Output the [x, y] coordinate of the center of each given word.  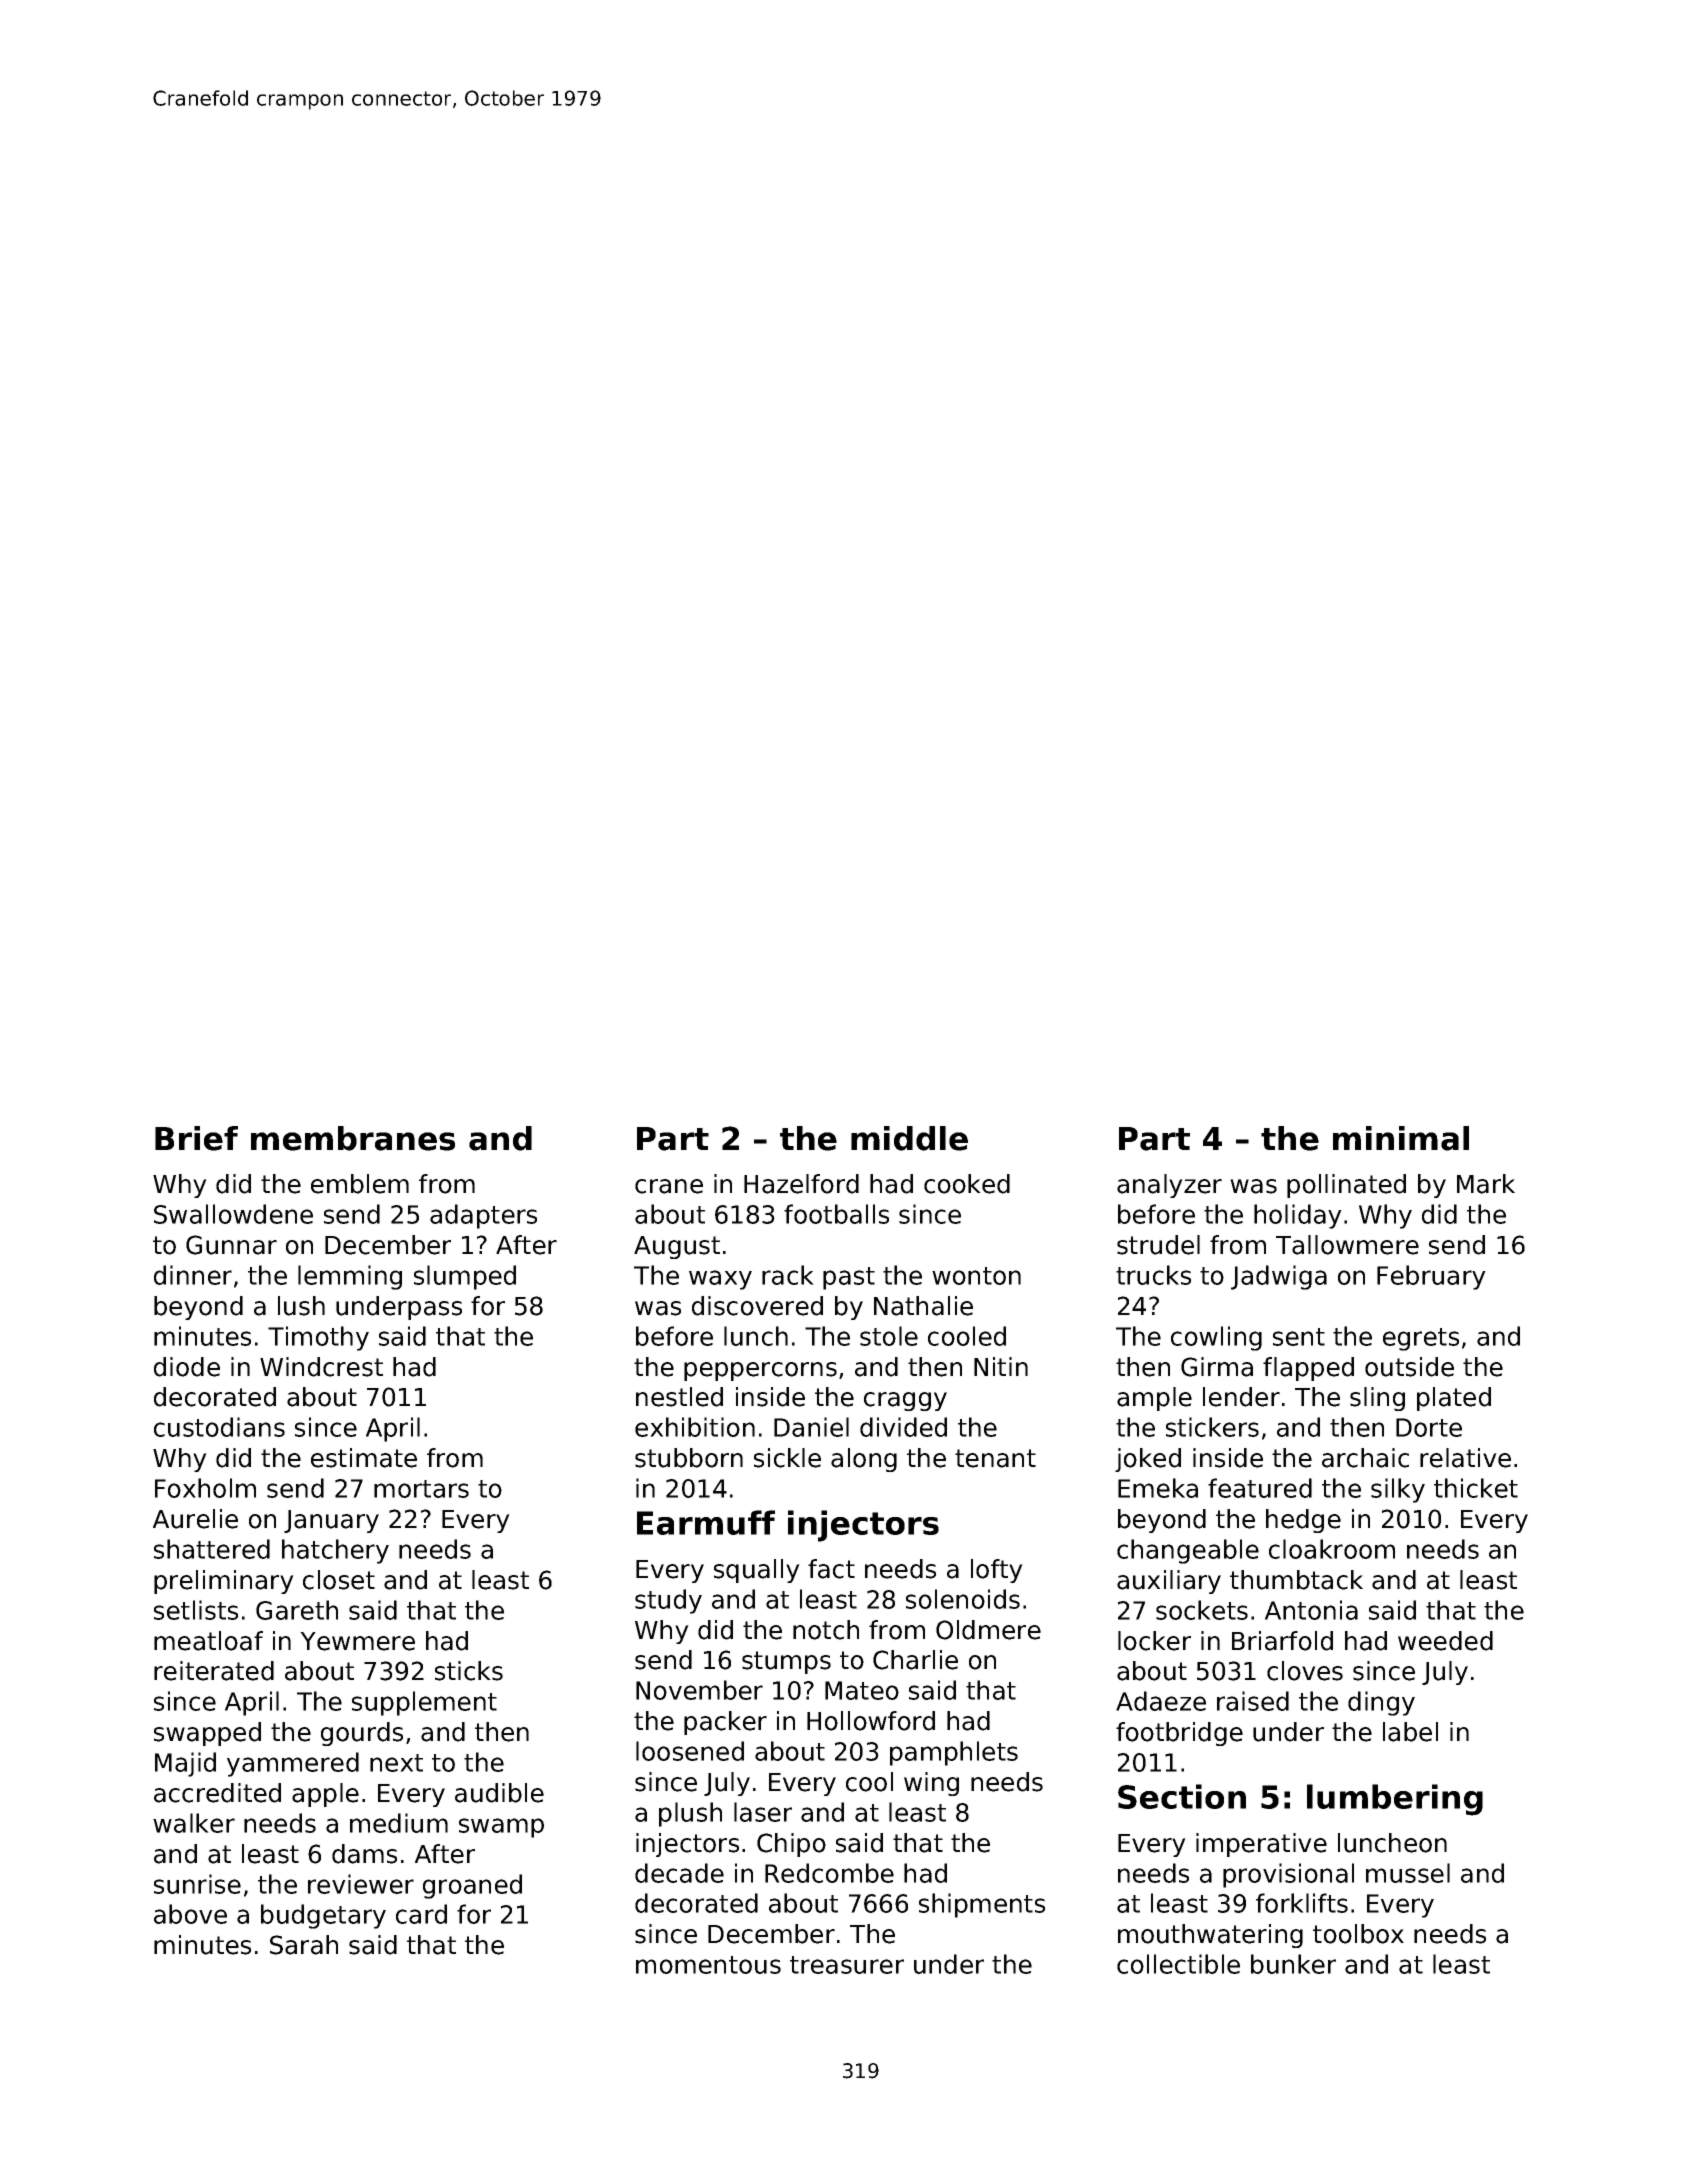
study [668, 1601]
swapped [207, 1734]
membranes [353, 1138]
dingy [1381, 1703]
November [699, 1690]
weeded [1445, 1641]
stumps [786, 1662]
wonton [976, 1276]
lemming [350, 1277]
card [421, 1914]
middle [909, 1138]
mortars [421, 1489]
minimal [1401, 1138]
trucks [1153, 1275]
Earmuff [706, 1522]
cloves [1305, 1671]
